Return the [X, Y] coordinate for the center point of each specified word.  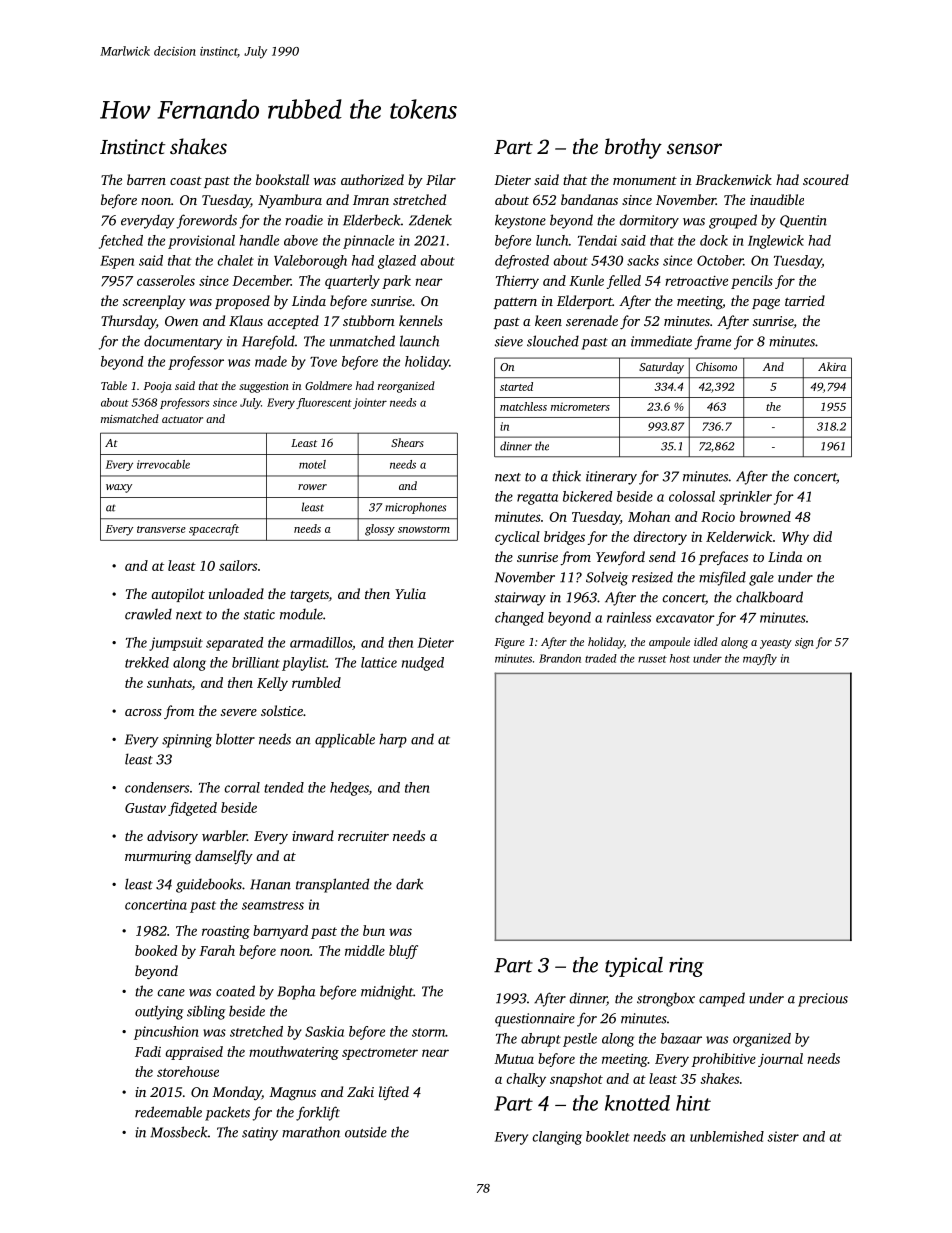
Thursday [128, 322]
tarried [805, 300]
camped [722, 999]
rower [312, 487]
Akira [832, 366]
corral [242, 787]
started [516, 386]
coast [186, 180]
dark [409, 884]
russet [652, 659]
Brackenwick [733, 179]
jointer [370, 403]
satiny [260, 1134]
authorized [372, 179]
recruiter [363, 836]
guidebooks [209, 885]
